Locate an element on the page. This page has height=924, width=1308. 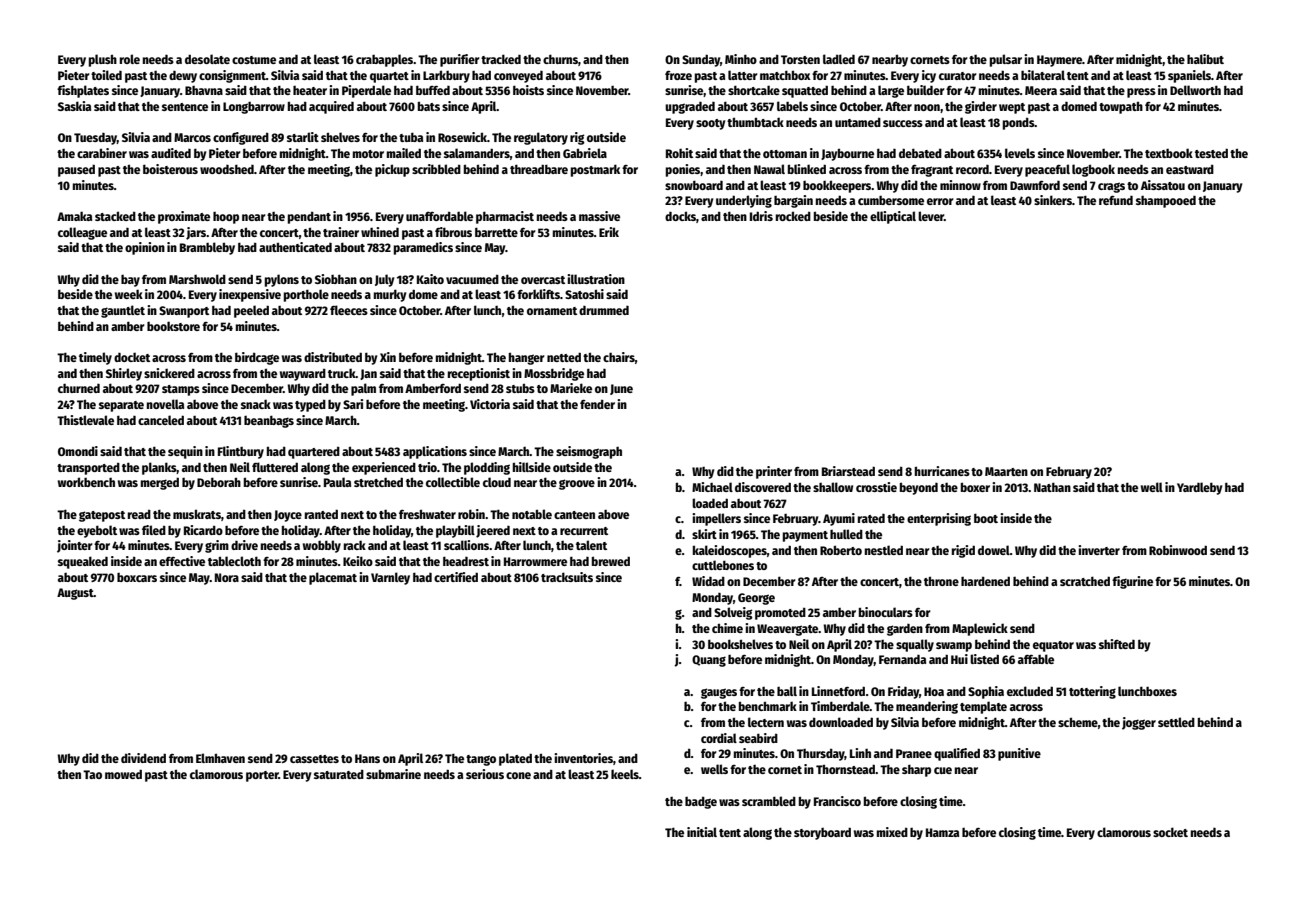
churns is located at coordinates (560, 59).
